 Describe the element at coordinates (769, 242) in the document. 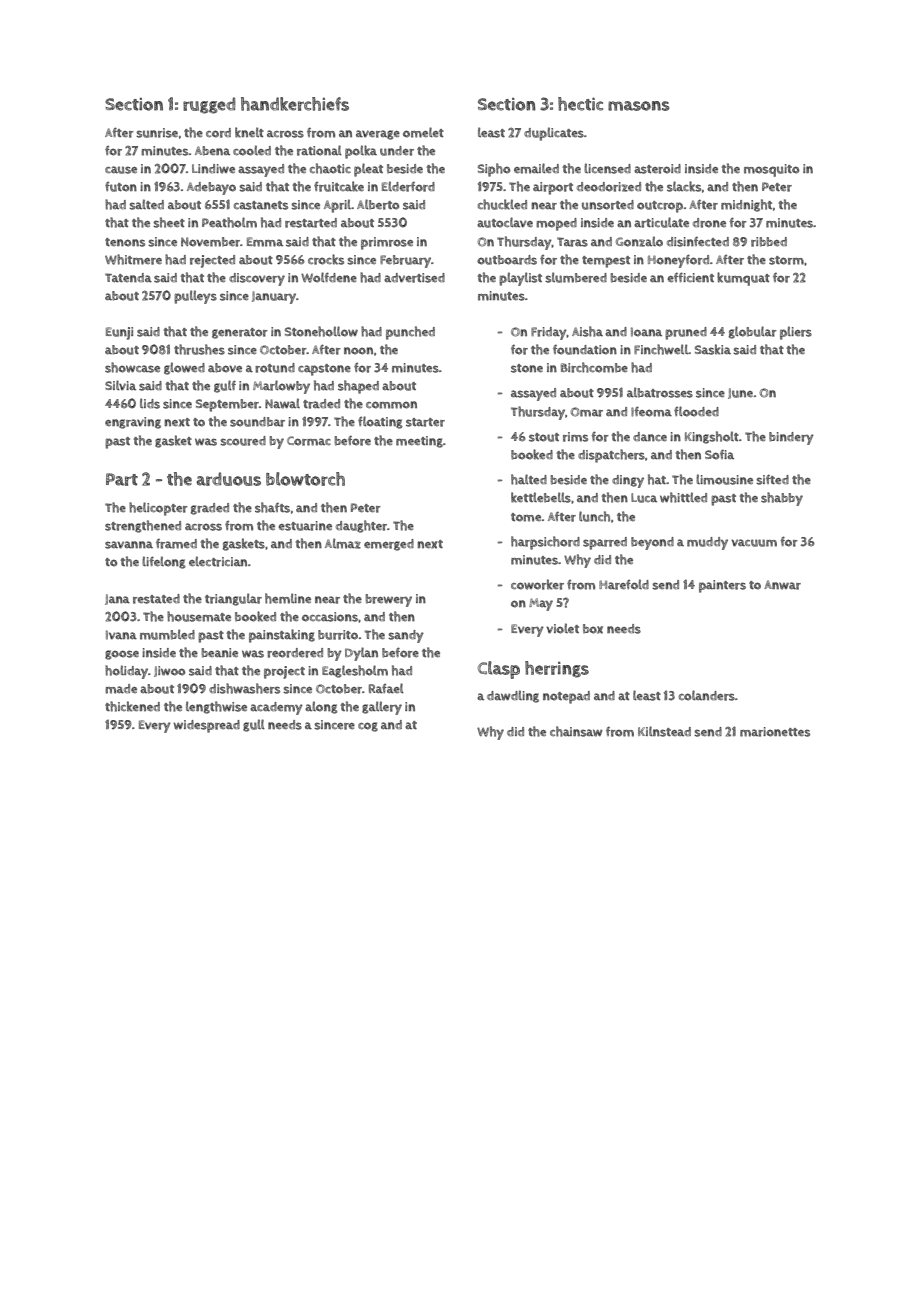

I see `ribbed` at that location.
